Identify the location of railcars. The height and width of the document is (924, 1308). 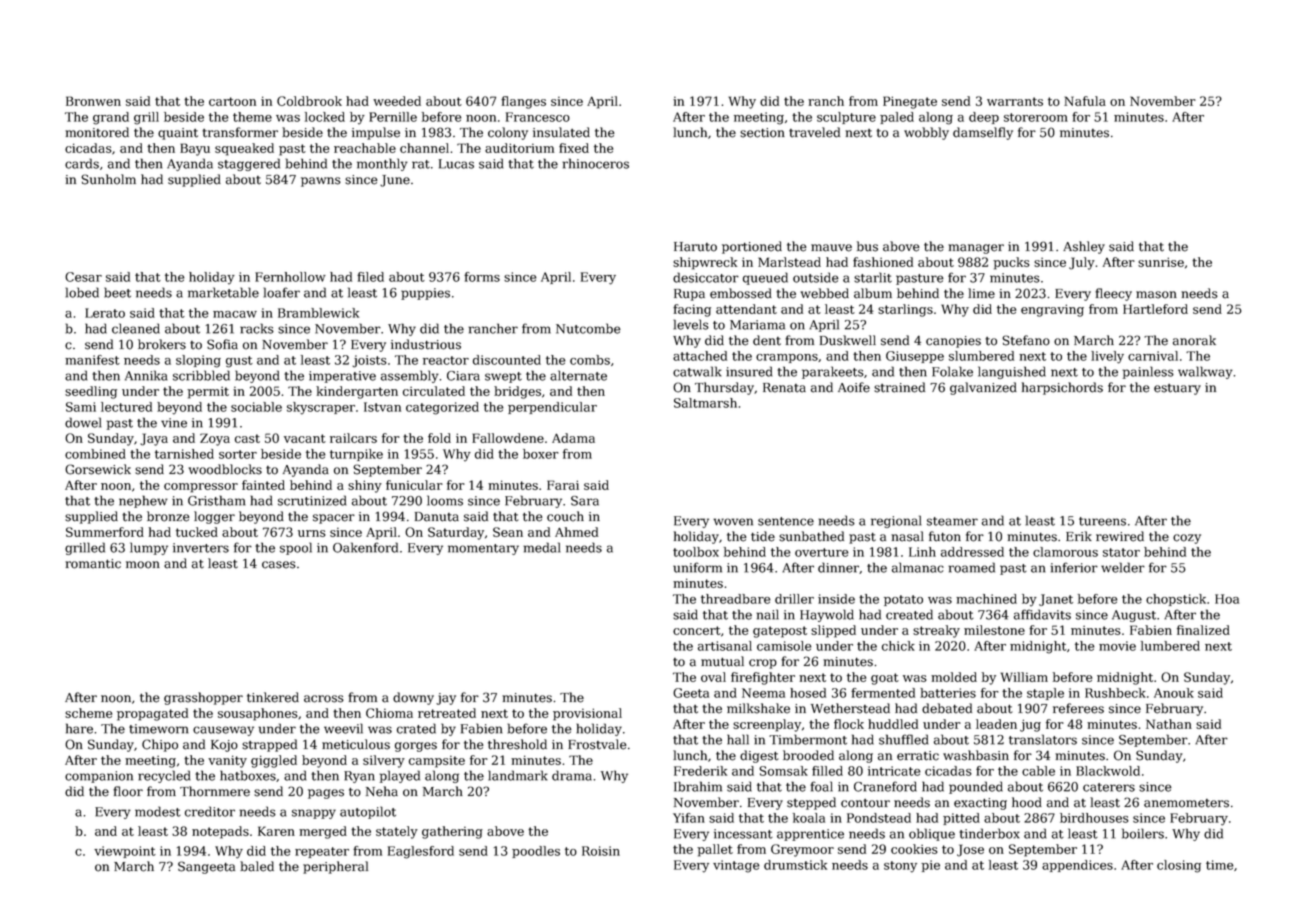
(353, 438).
